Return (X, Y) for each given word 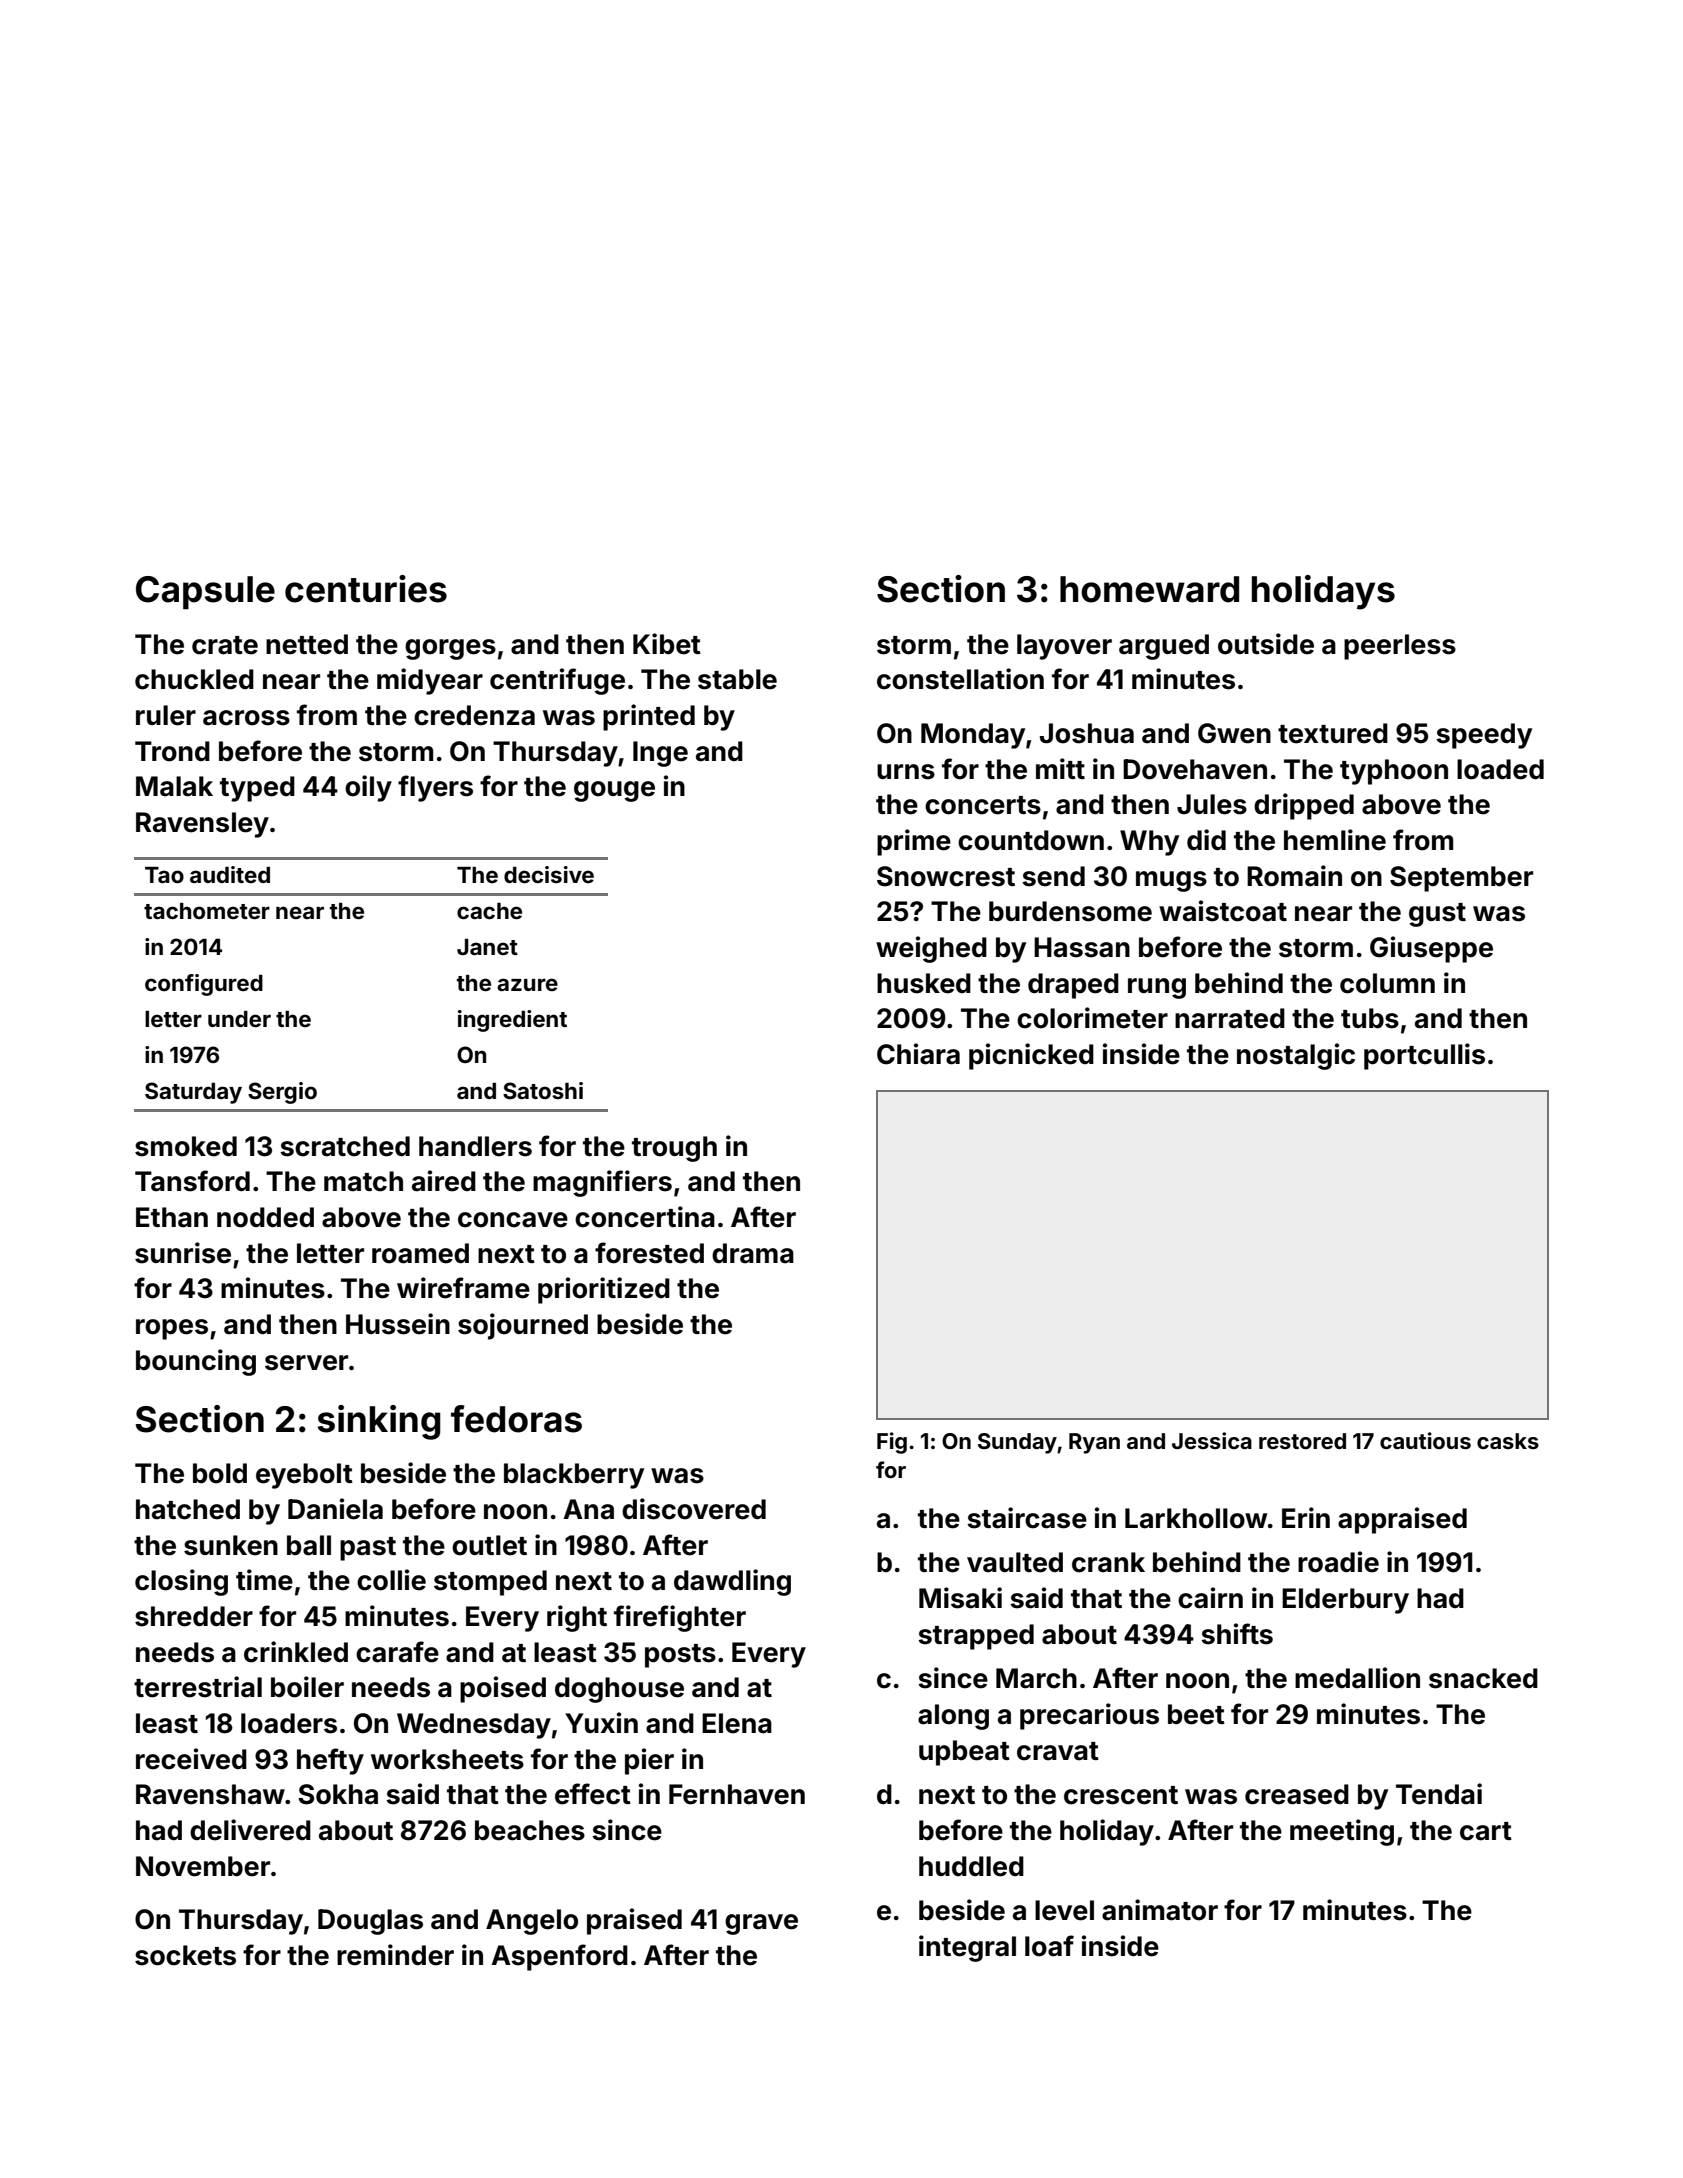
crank (1108, 1562)
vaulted (1015, 1562)
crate (225, 645)
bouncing (196, 1362)
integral (967, 1948)
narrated (1230, 1018)
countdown (1031, 840)
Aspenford (559, 1957)
